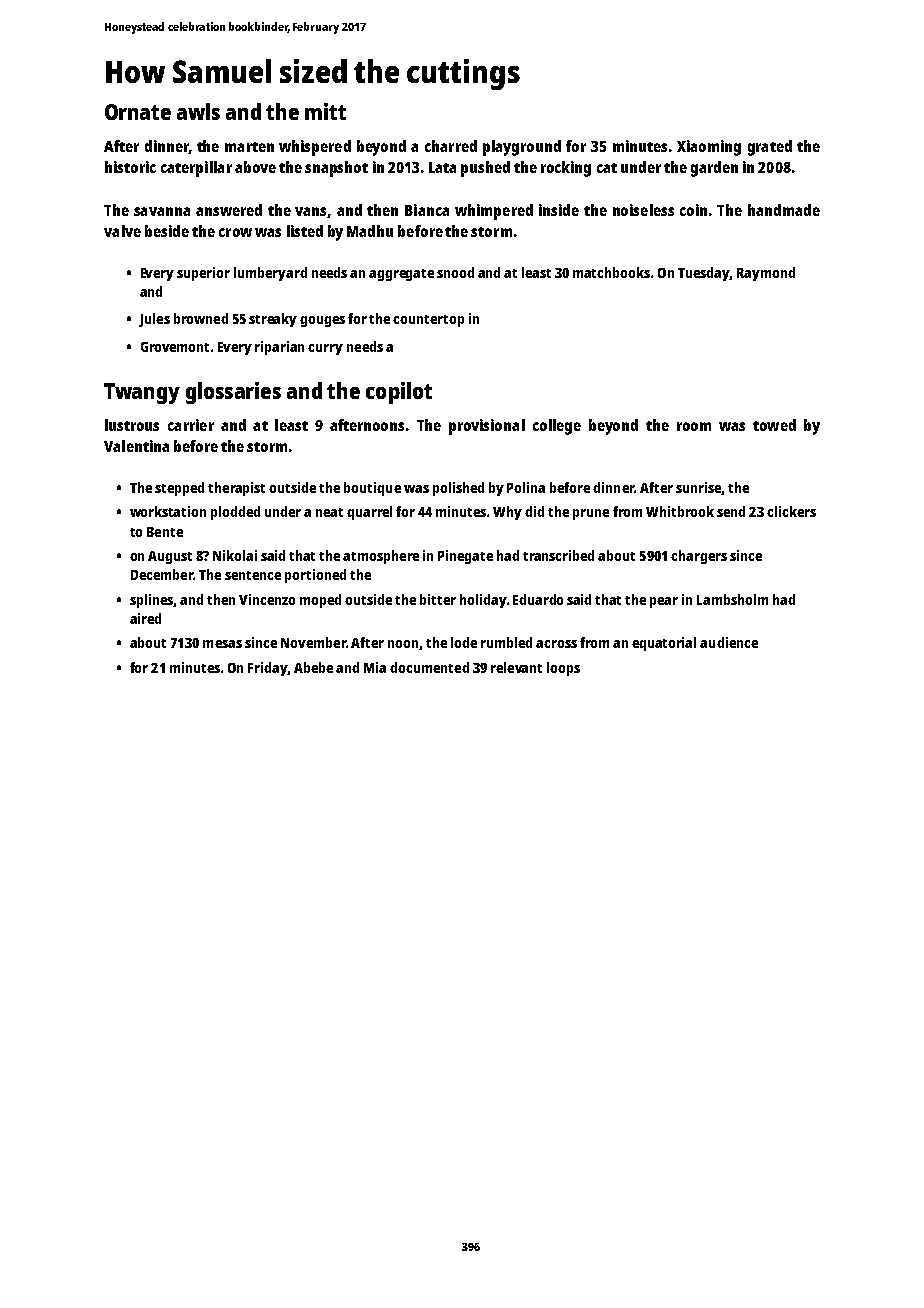  I want to click on snood, so click(455, 272).
